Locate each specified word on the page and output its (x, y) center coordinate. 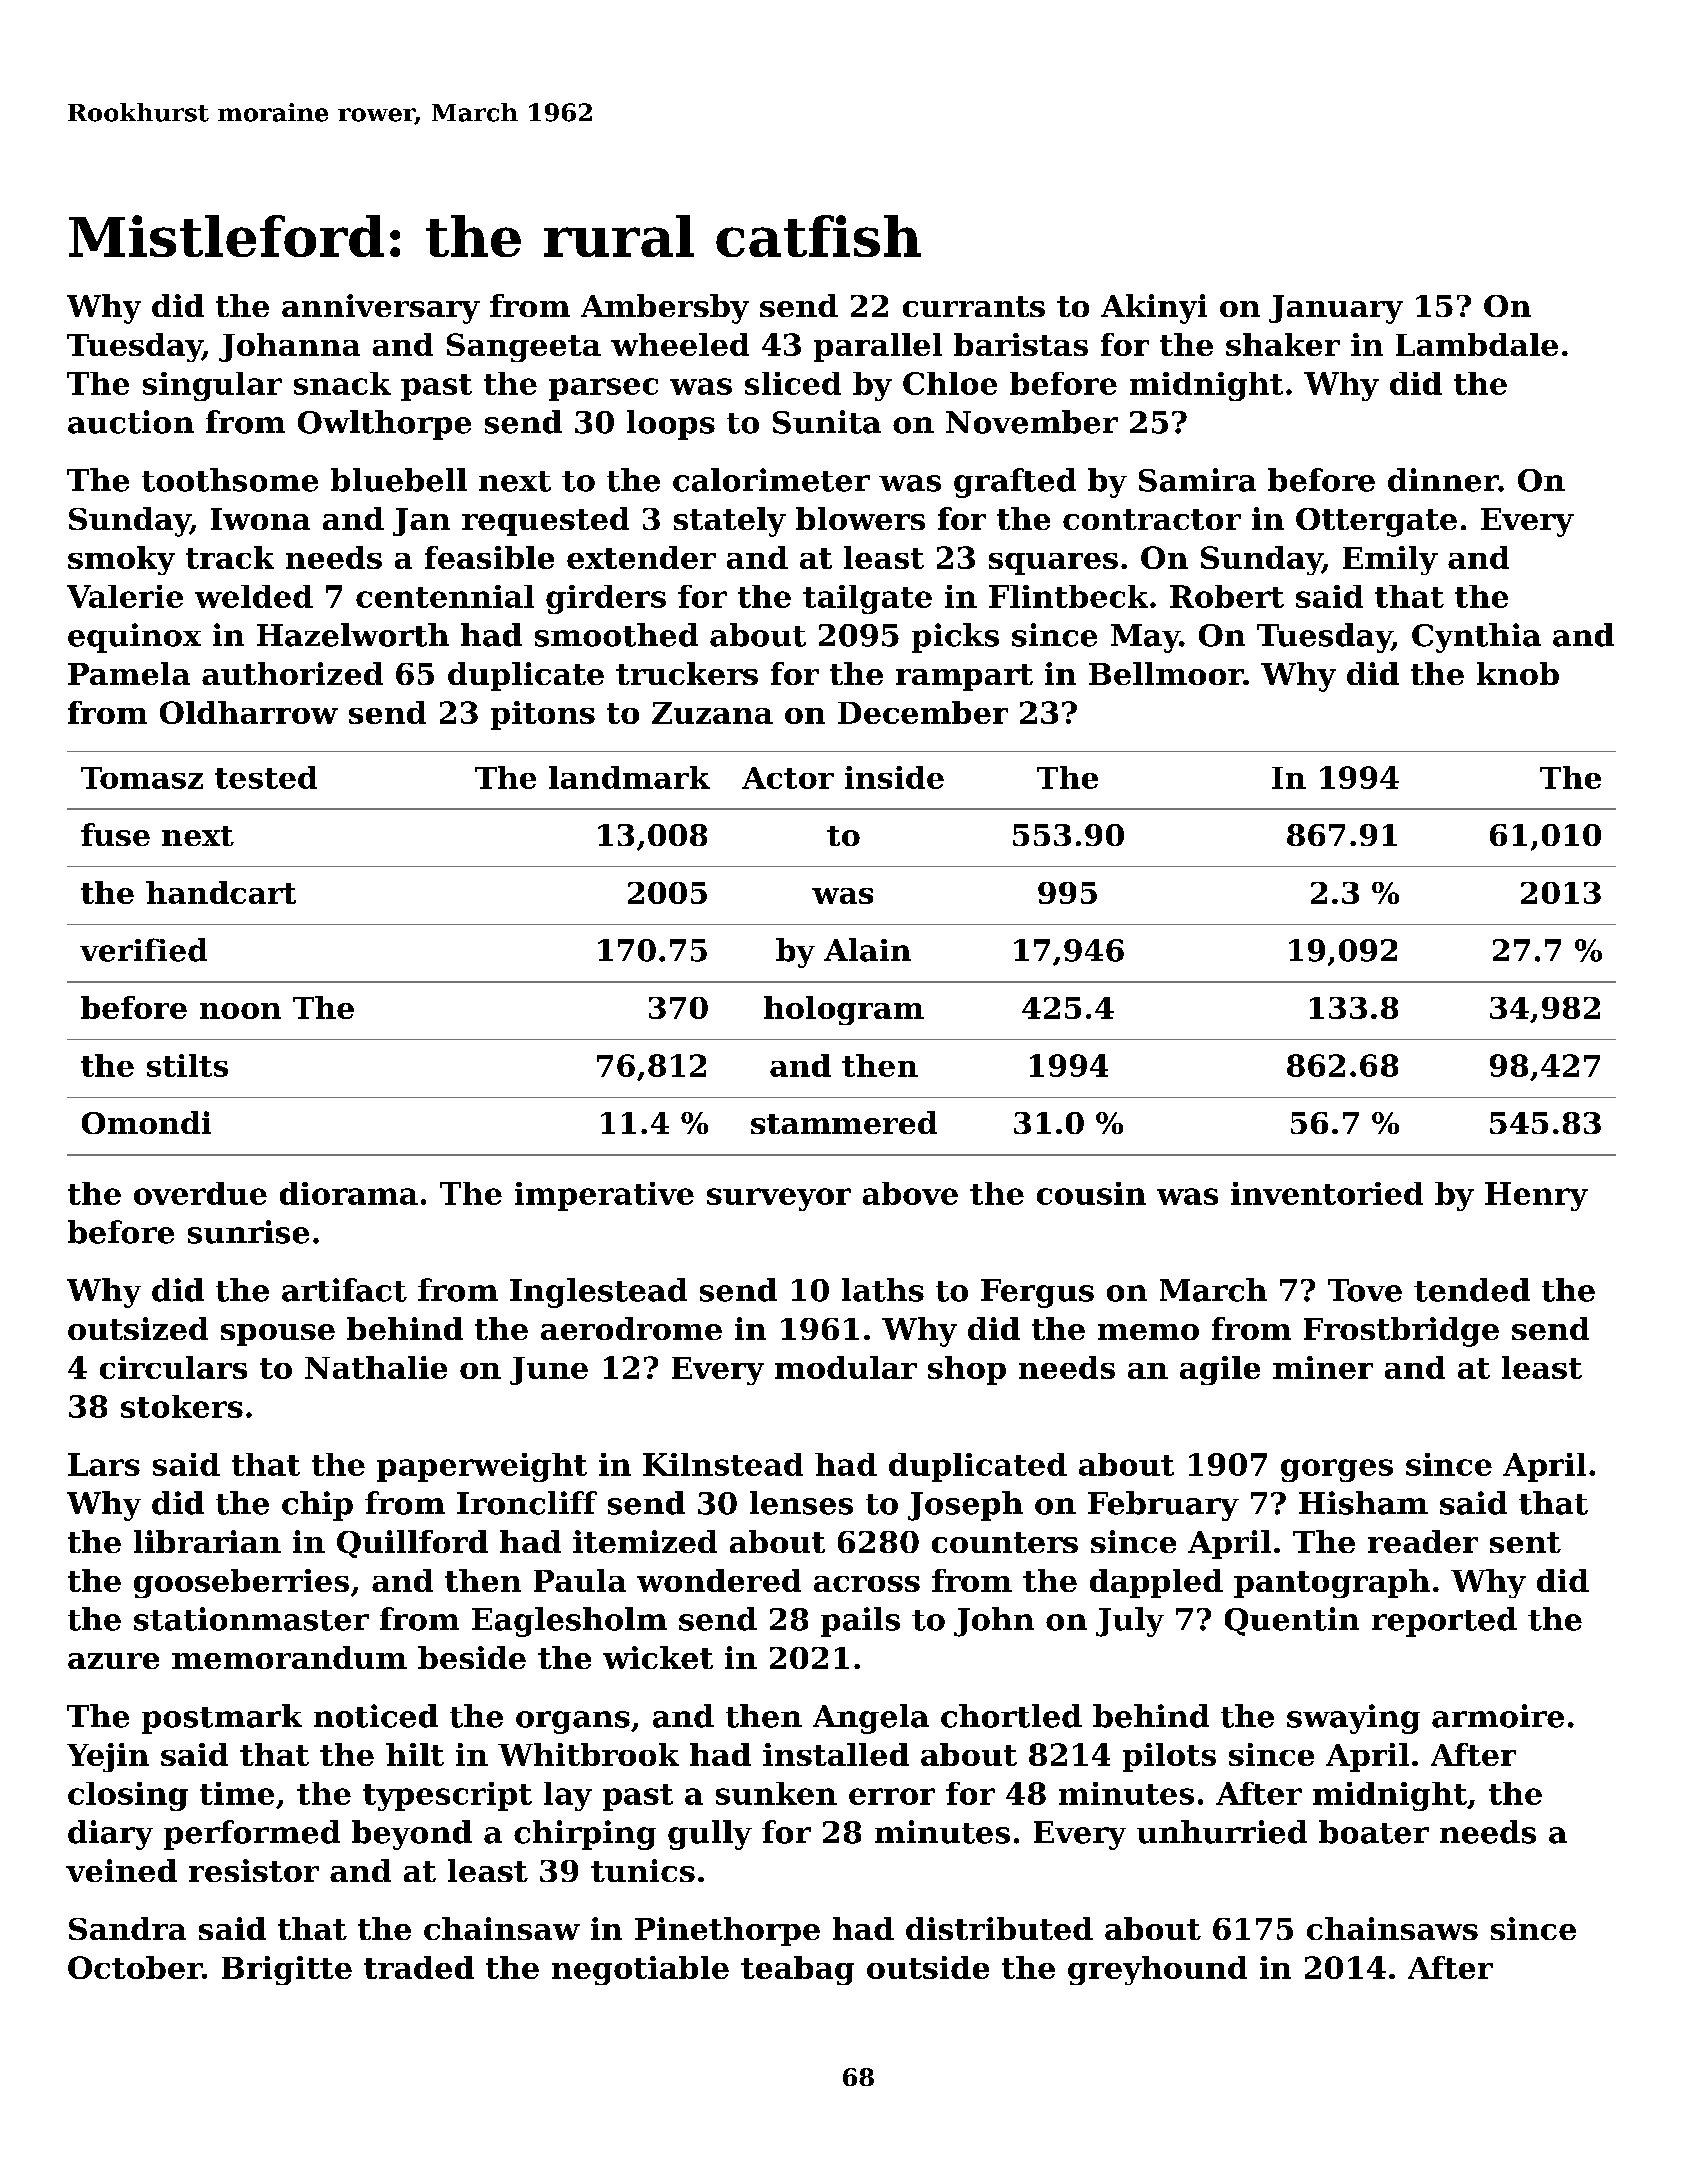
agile (1220, 1370)
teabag (797, 1970)
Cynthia (1476, 638)
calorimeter (771, 480)
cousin (1091, 1193)
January (1336, 309)
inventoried (1327, 1193)
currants (974, 306)
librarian (207, 1541)
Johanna (289, 347)
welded (254, 596)
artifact (344, 1290)
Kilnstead (723, 1464)
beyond (412, 1835)
